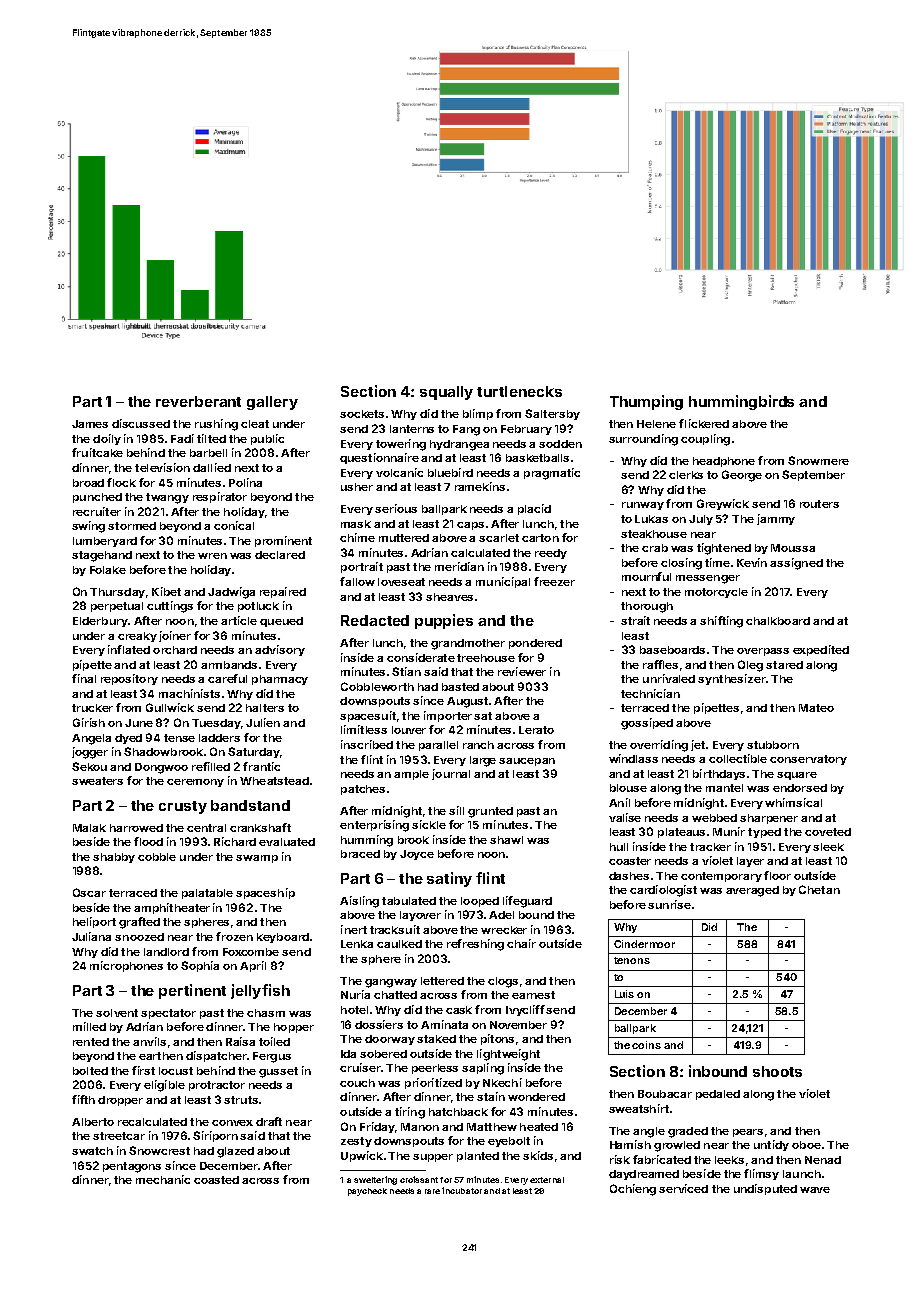  What do you see at coordinates (508, 1055) in the image?
I see `lightweight` at bounding box center [508, 1055].
